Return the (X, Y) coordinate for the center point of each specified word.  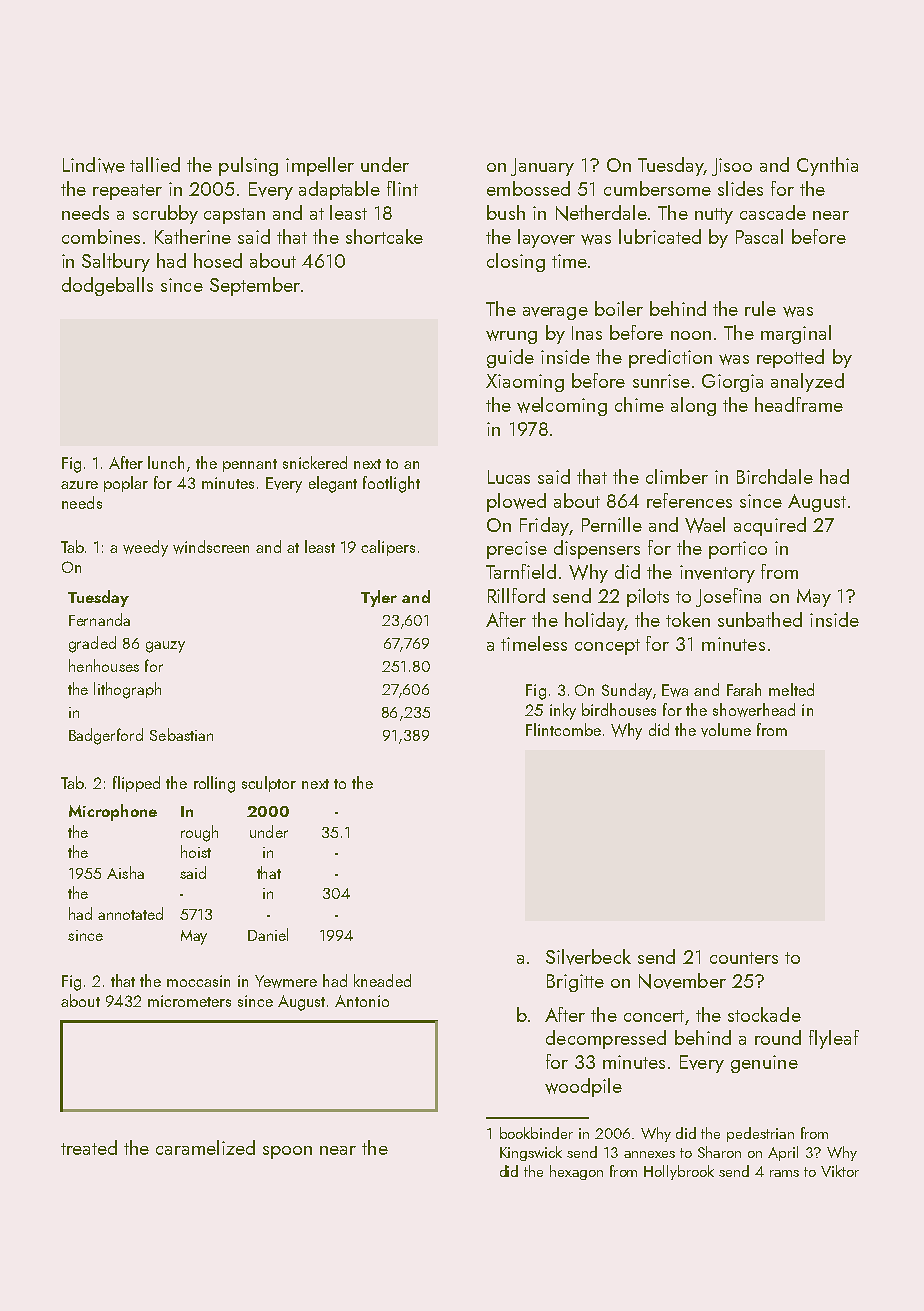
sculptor (269, 784)
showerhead (754, 710)
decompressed (606, 1039)
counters (744, 958)
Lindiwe (94, 165)
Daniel (268, 934)
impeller (320, 166)
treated (89, 1147)
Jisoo (732, 167)
